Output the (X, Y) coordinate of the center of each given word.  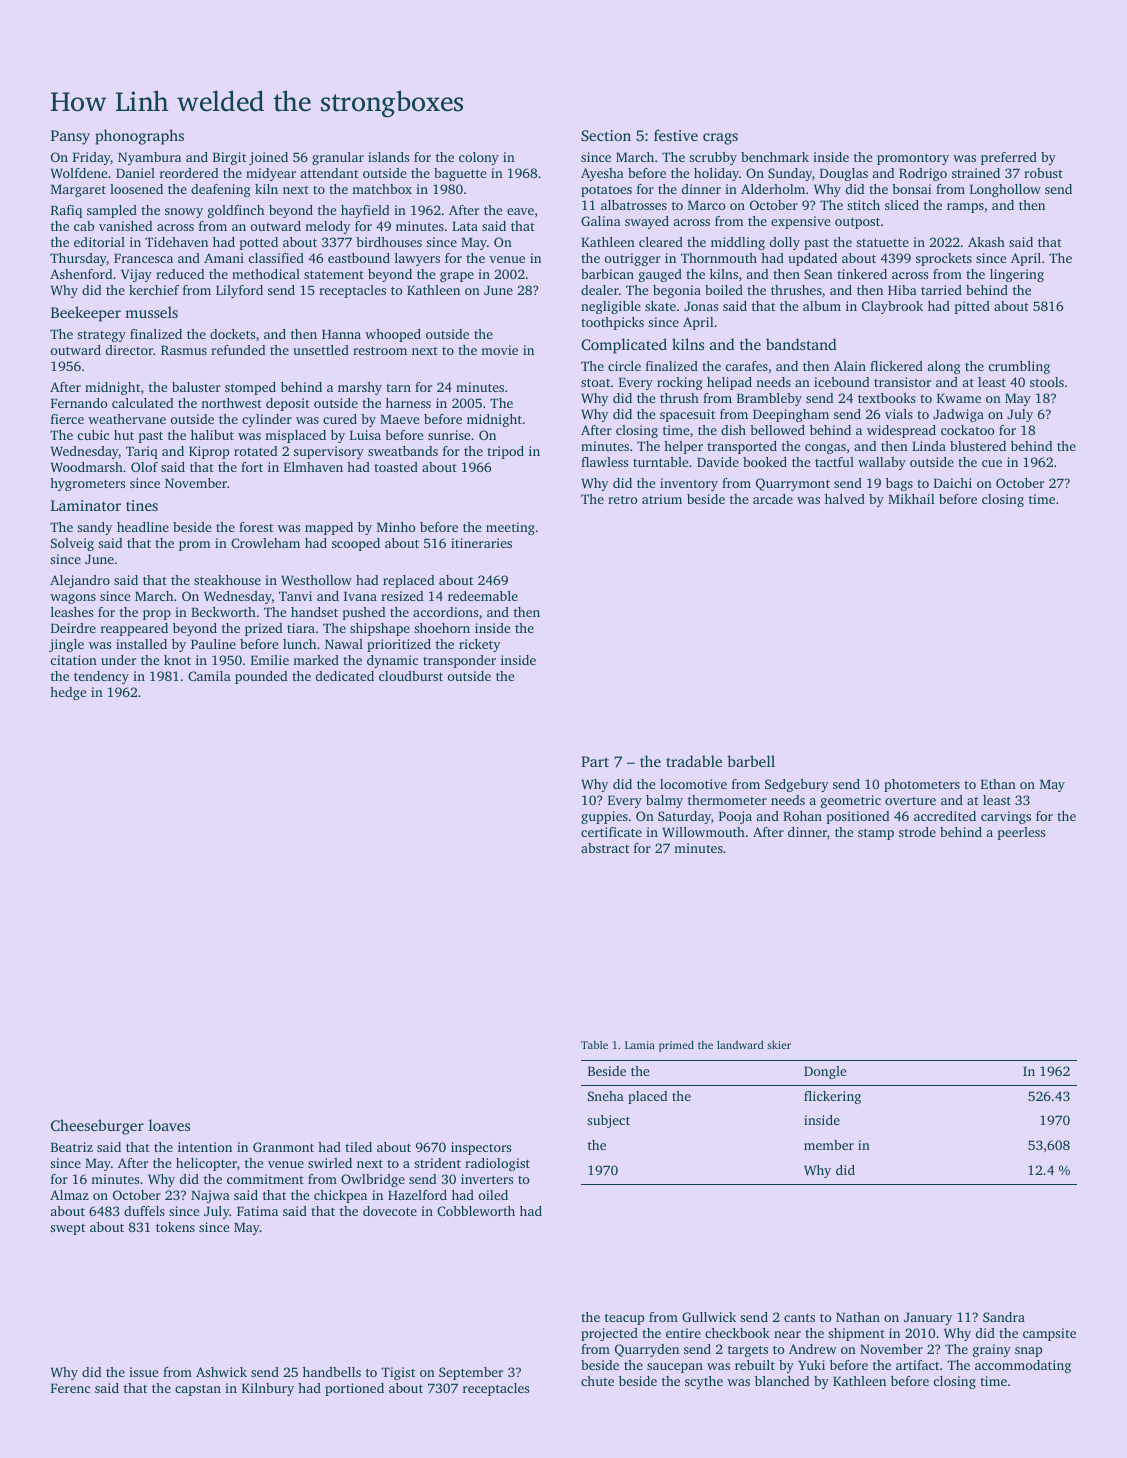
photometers (922, 785)
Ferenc (70, 1388)
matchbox (382, 189)
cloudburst (411, 676)
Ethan (998, 784)
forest (256, 527)
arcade (773, 499)
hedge (68, 693)
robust (1043, 173)
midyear (271, 174)
